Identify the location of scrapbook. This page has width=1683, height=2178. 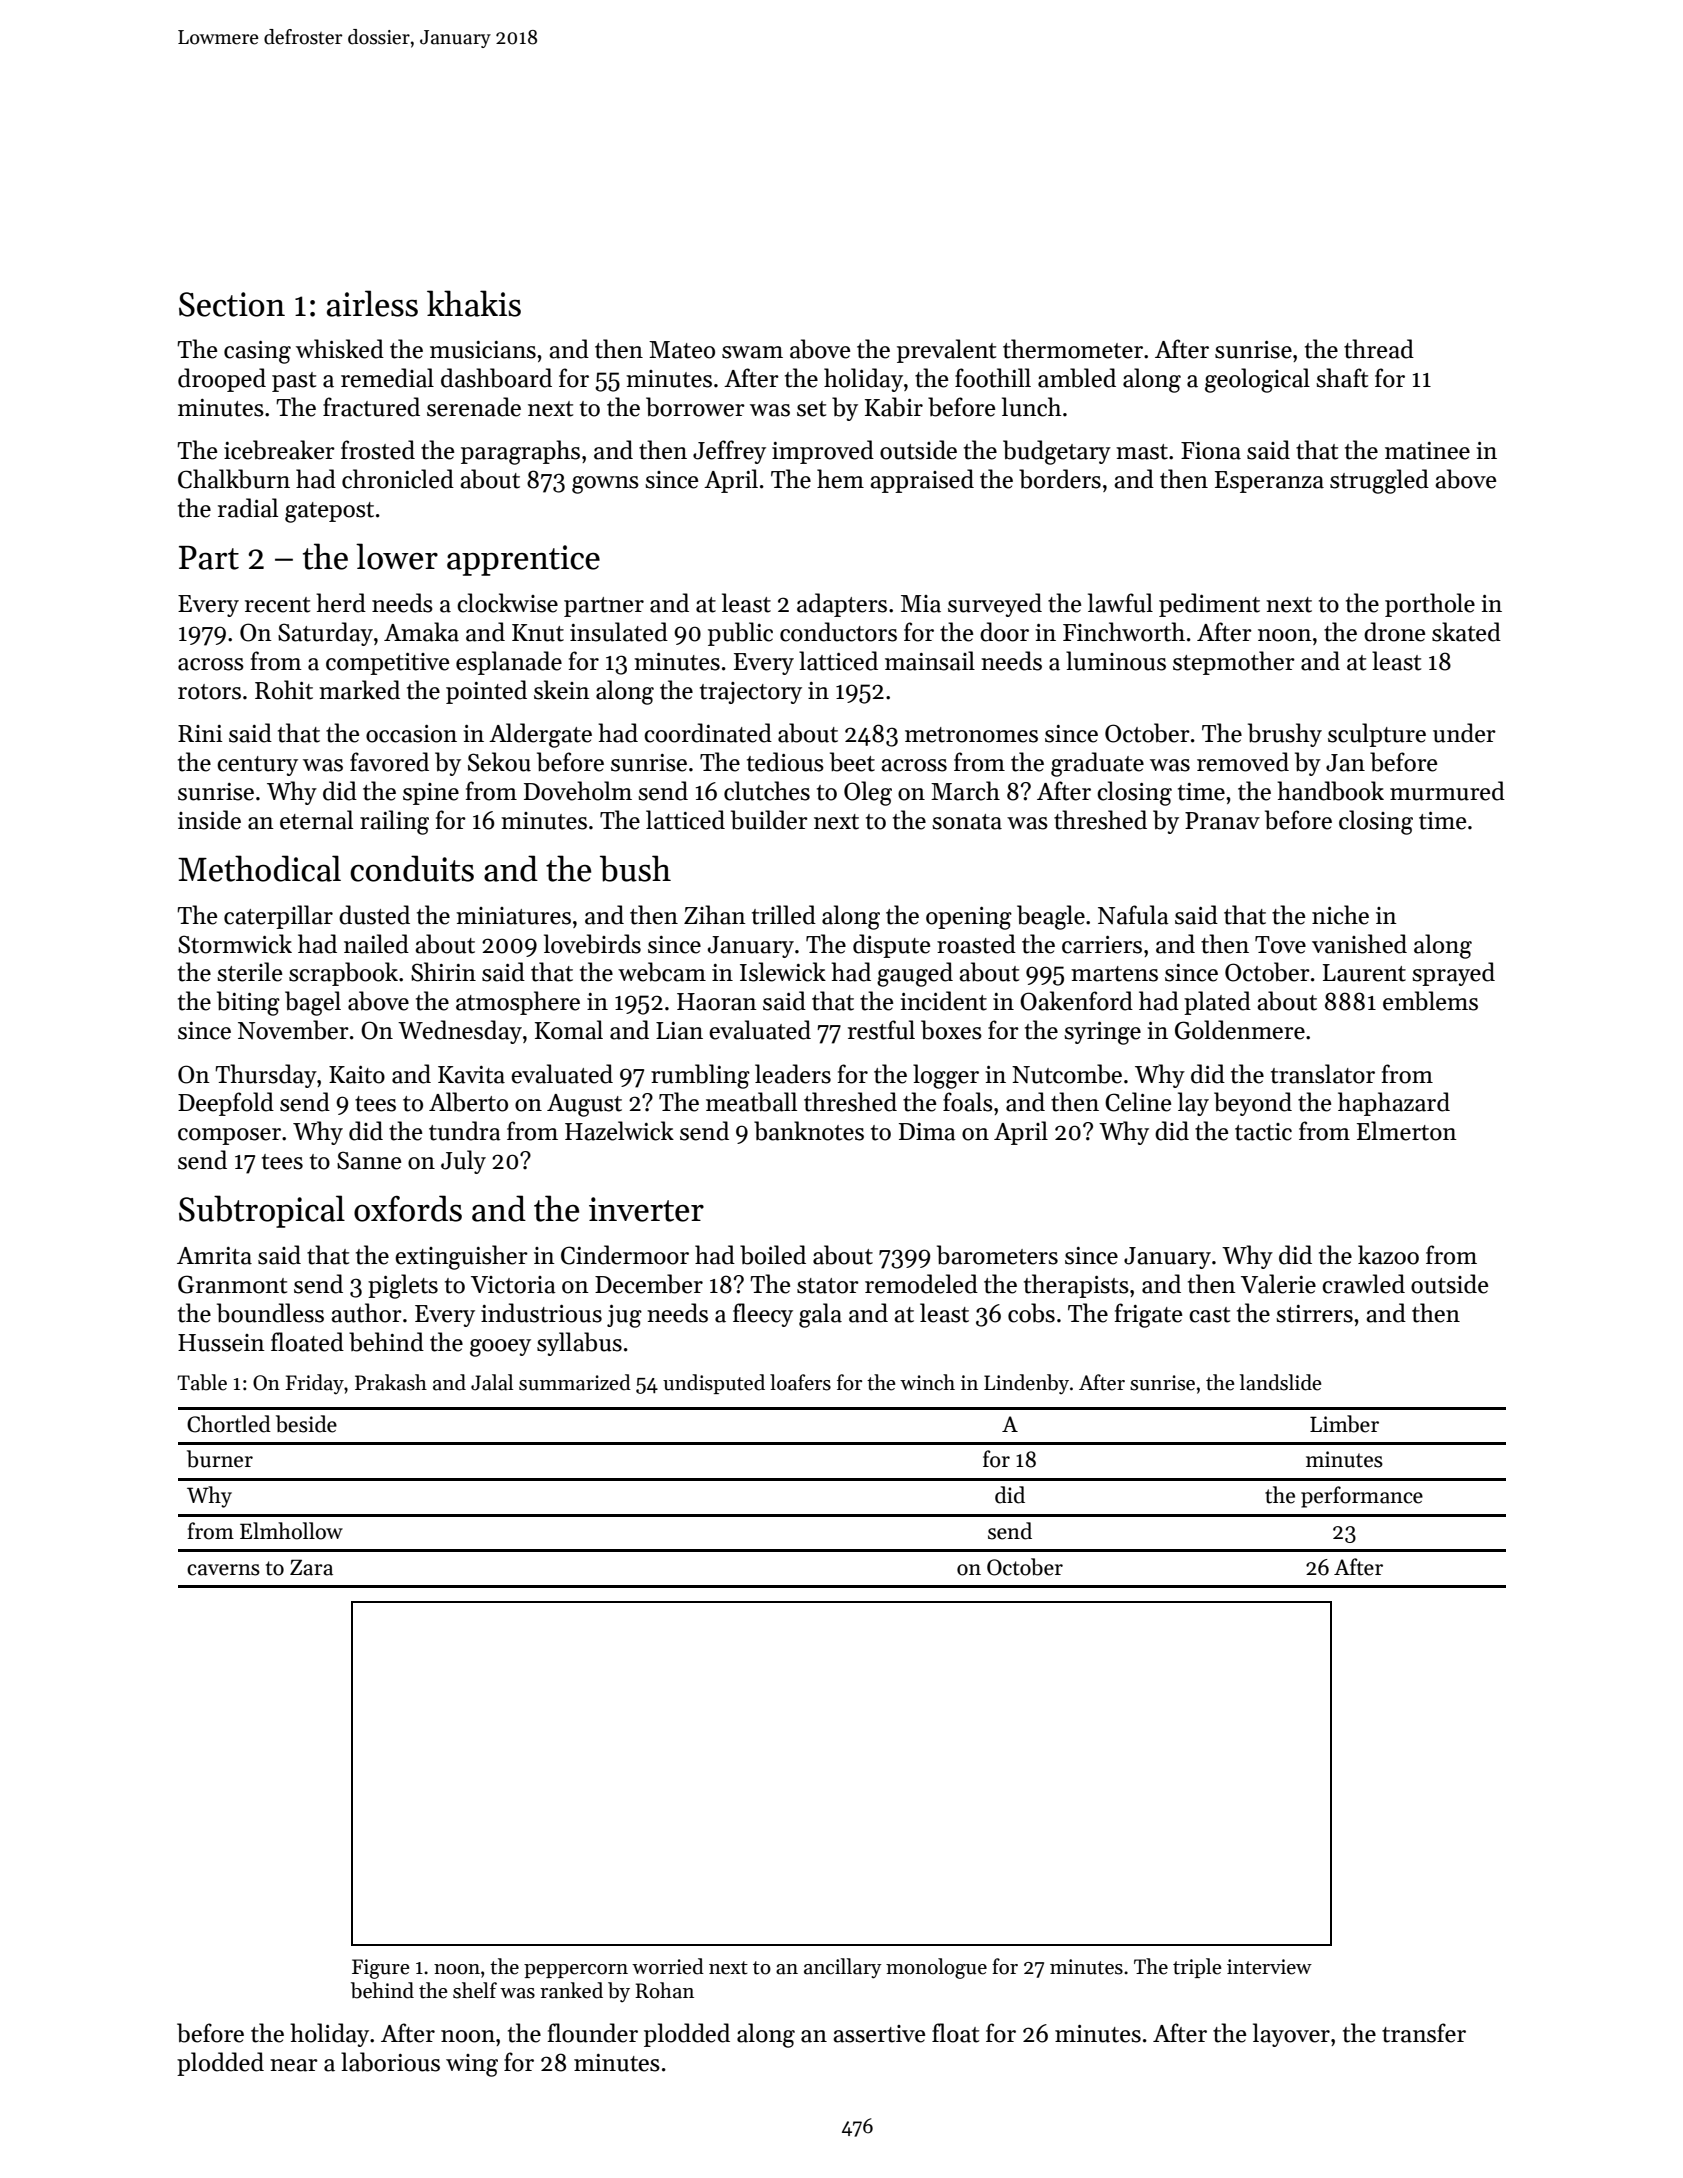
(343, 974).
